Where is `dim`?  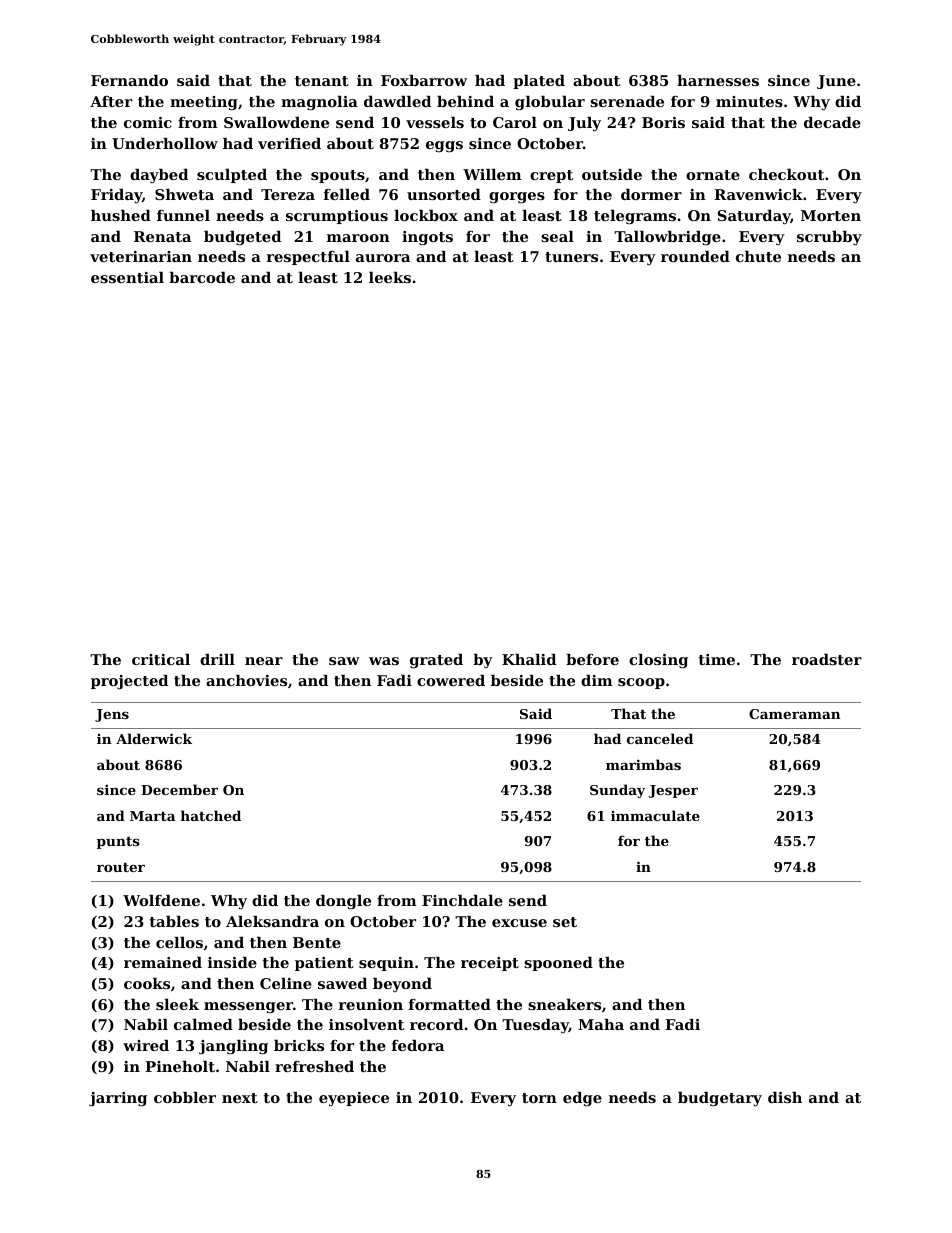 dim is located at coordinates (597, 680).
